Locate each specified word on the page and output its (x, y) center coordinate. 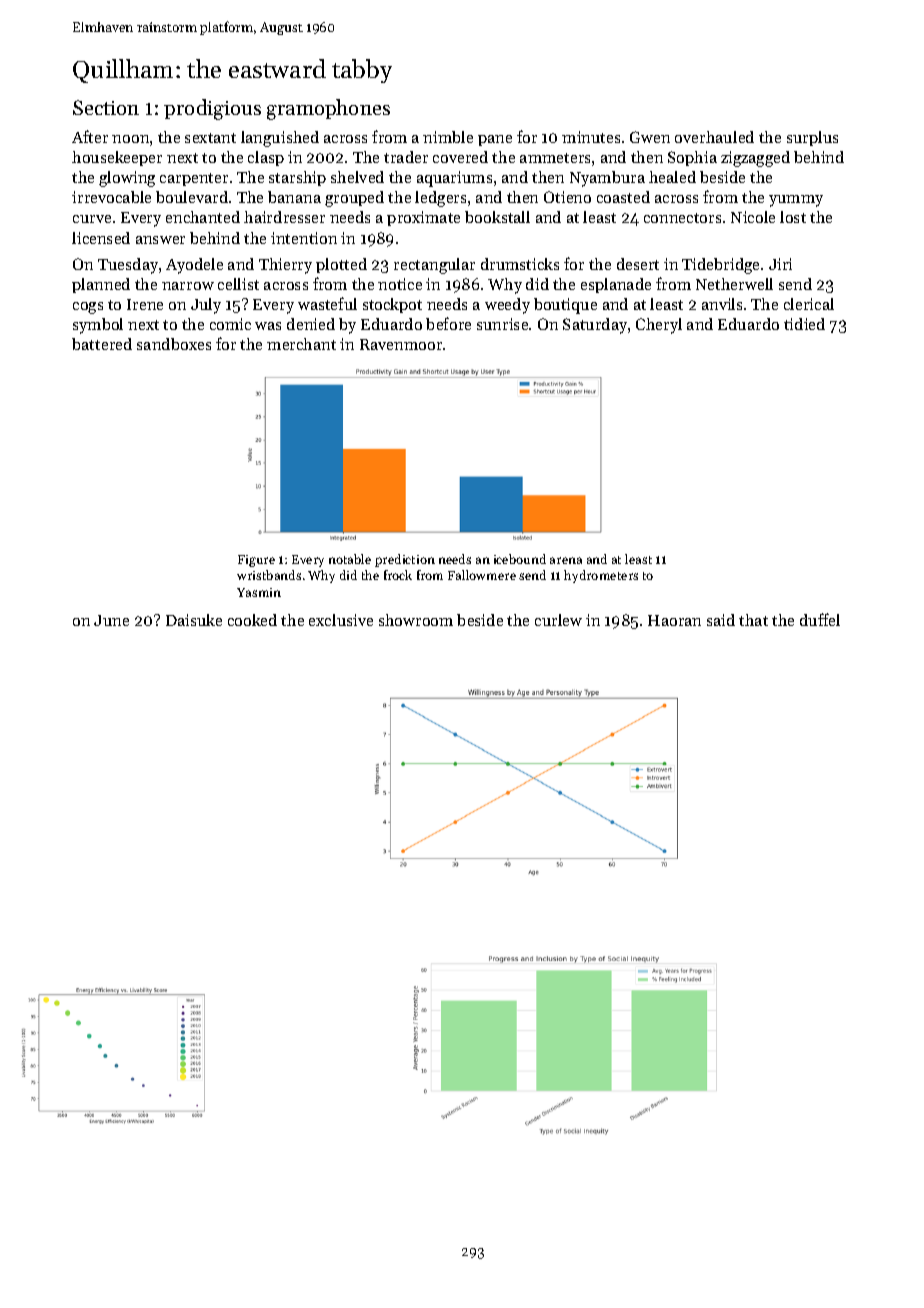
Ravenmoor (401, 344)
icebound (520, 559)
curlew (558, 620)
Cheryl (659, 326)
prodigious (212, 109)
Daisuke (194, 620)
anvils (722, 304)
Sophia (692, 158)
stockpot (392, 305)
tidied (804, 324)
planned (101, 285)
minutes (591, 137)
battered (102, 344)
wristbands (269, 575)
